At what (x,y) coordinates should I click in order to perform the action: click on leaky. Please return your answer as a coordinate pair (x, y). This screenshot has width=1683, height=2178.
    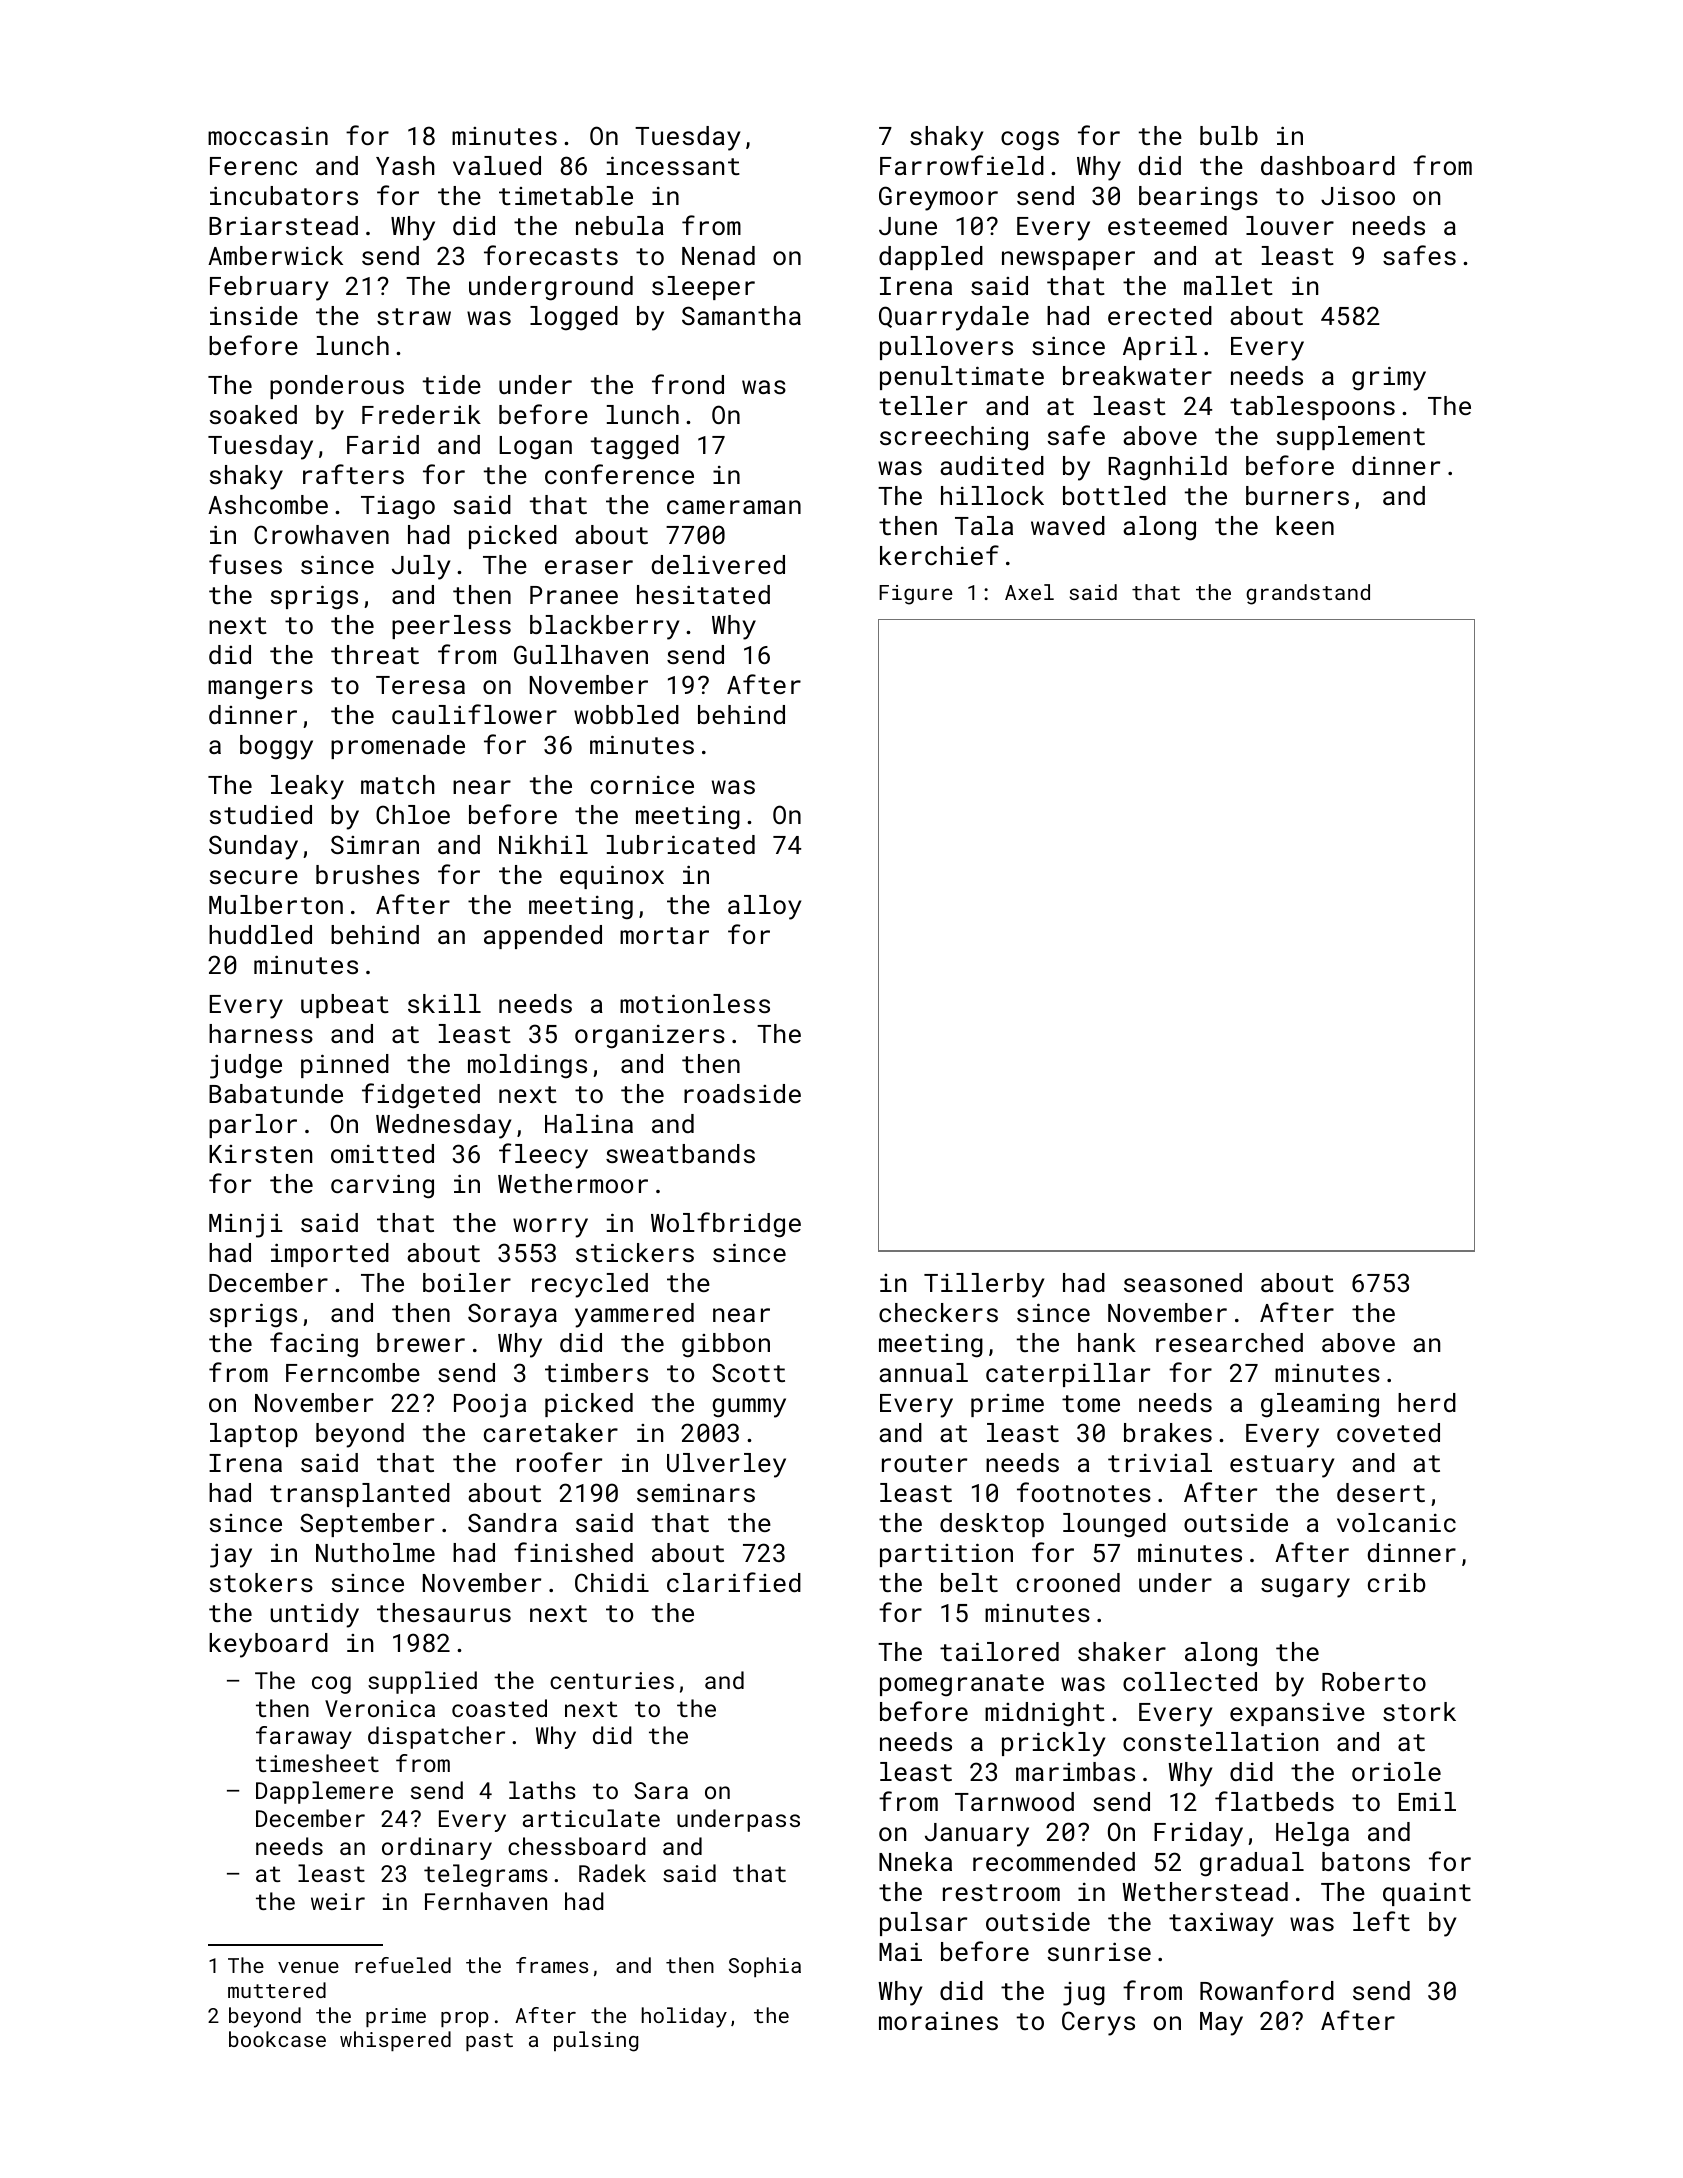
    Looking at the image, I should click on (307, 787).
